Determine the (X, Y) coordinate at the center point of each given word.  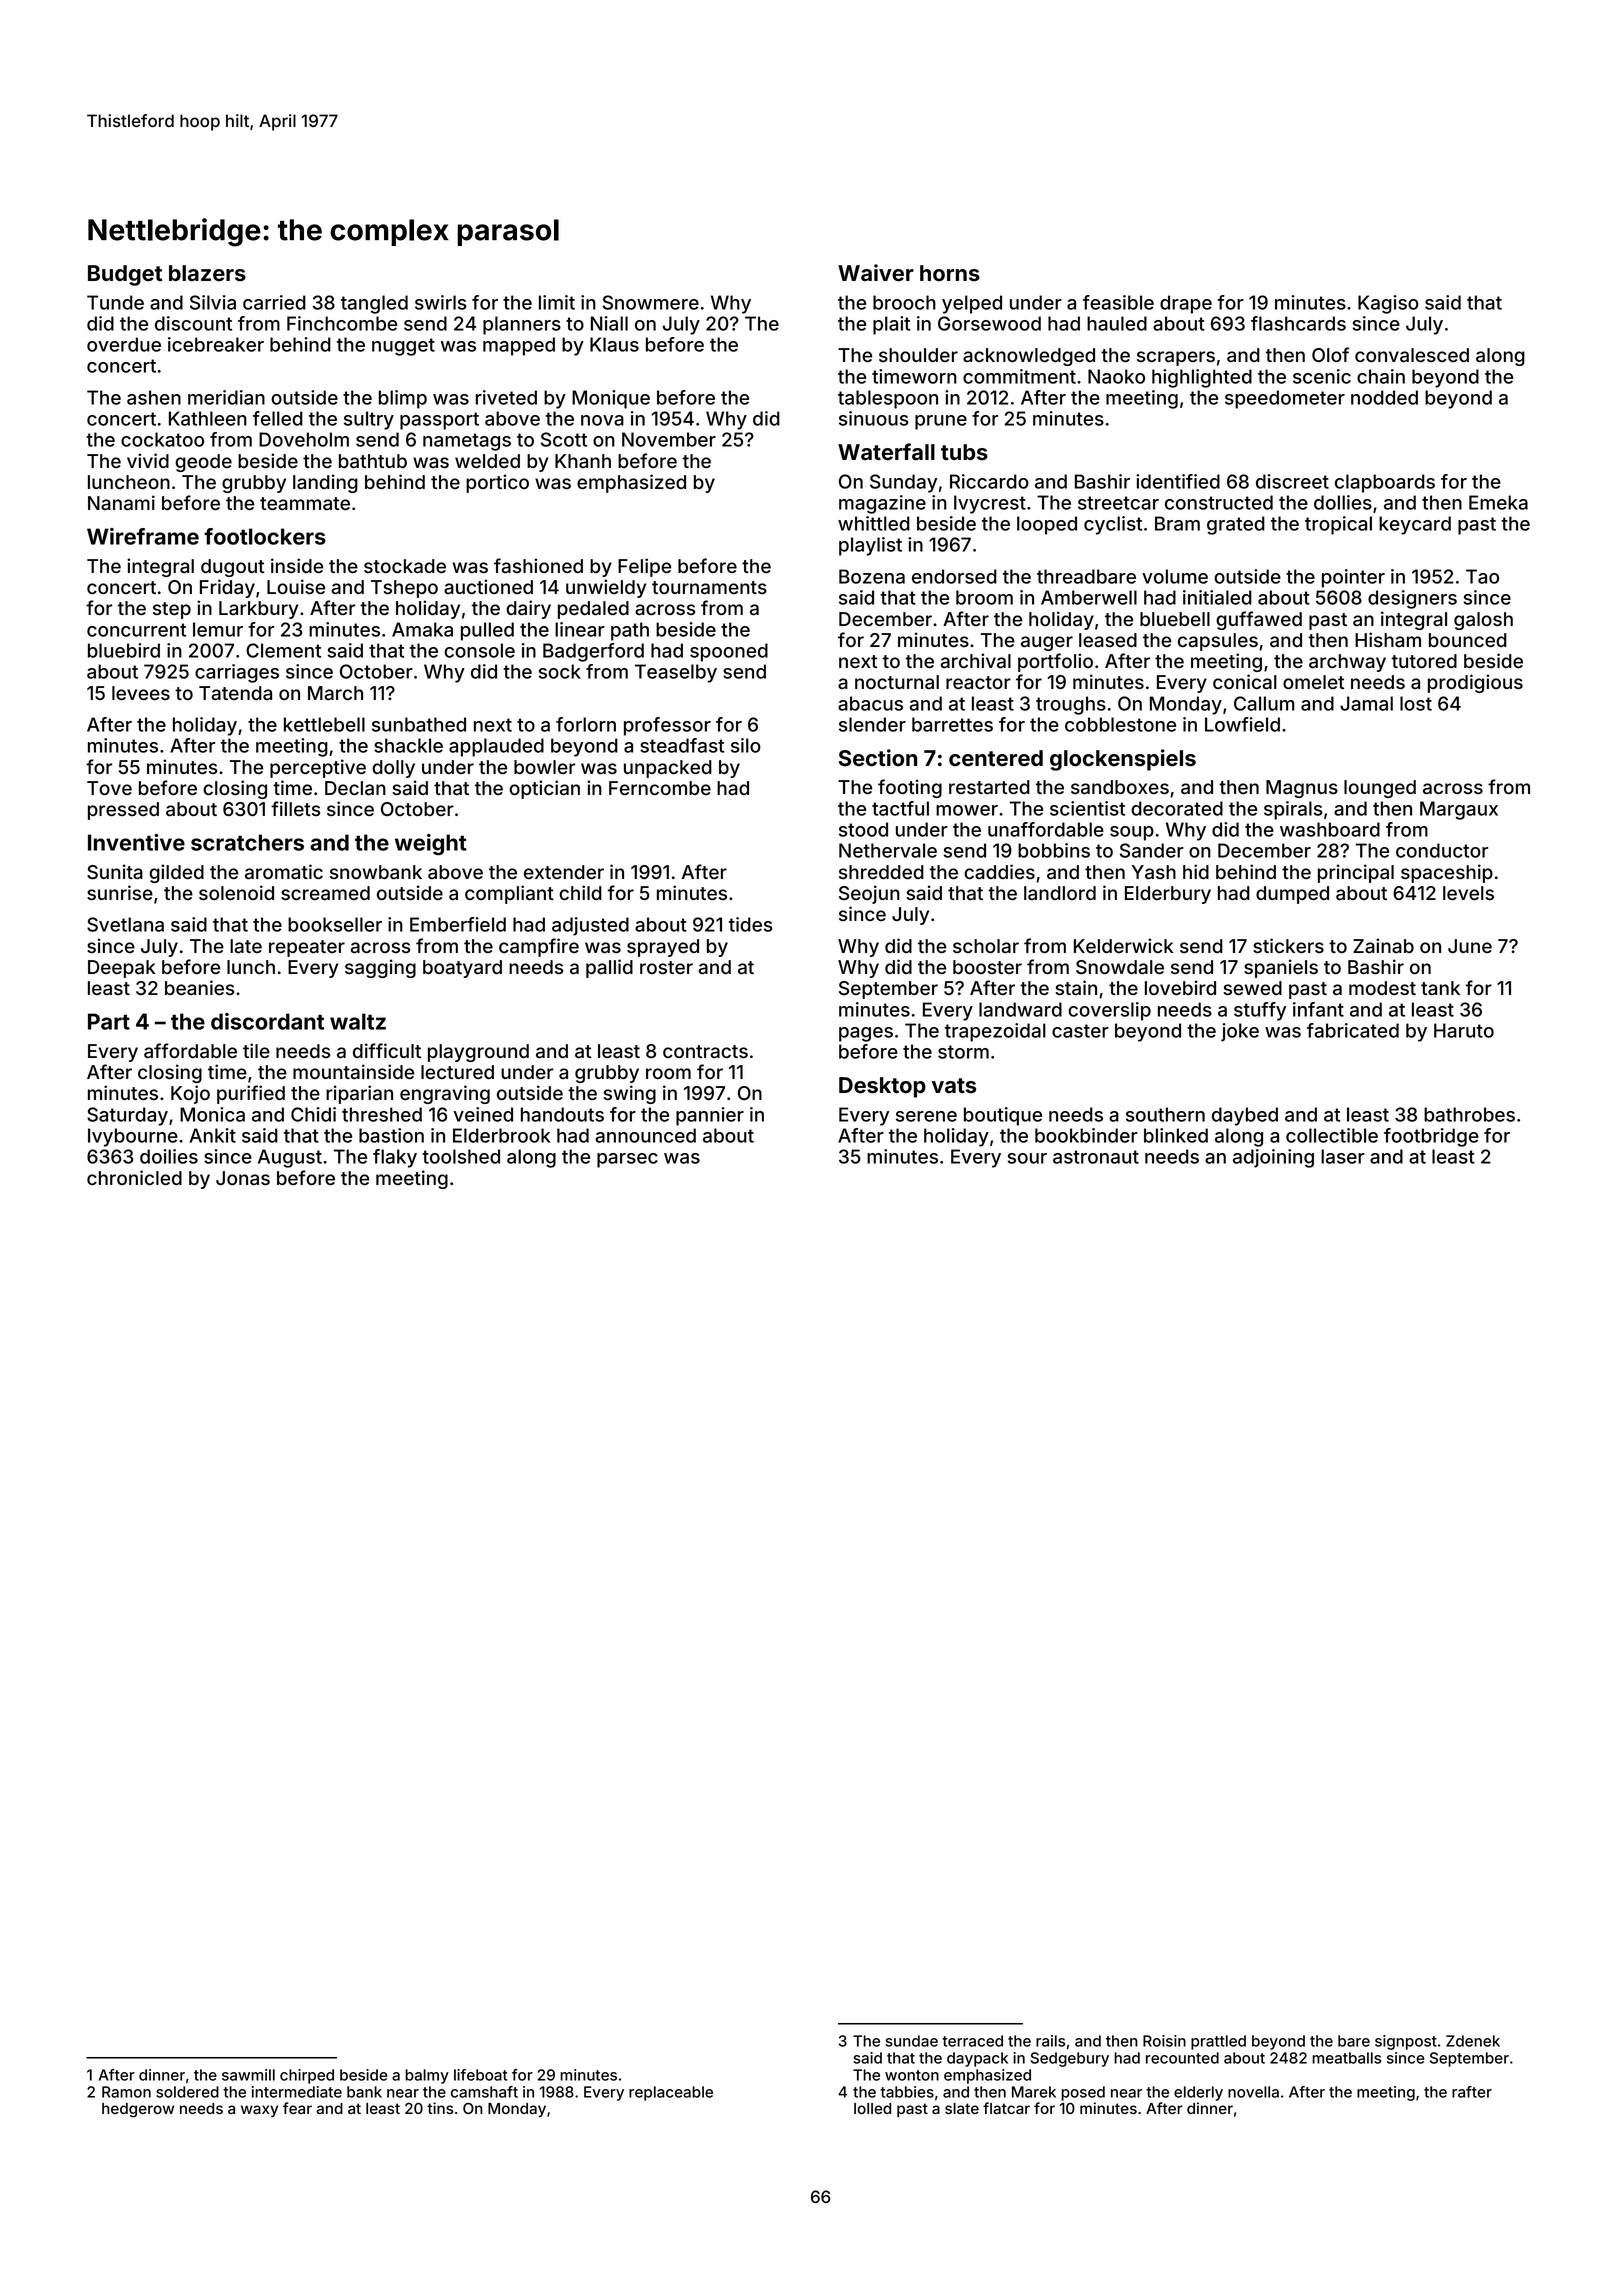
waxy (259, 2111)
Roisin (1164, 2041)
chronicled (134, 1177)
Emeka (1498, 502)
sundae (911, 2041)
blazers (207, 273)
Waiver (876, 273)
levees (141, 693)
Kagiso (1388, 304)
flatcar (1006, 2108)
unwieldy (606, 588)
